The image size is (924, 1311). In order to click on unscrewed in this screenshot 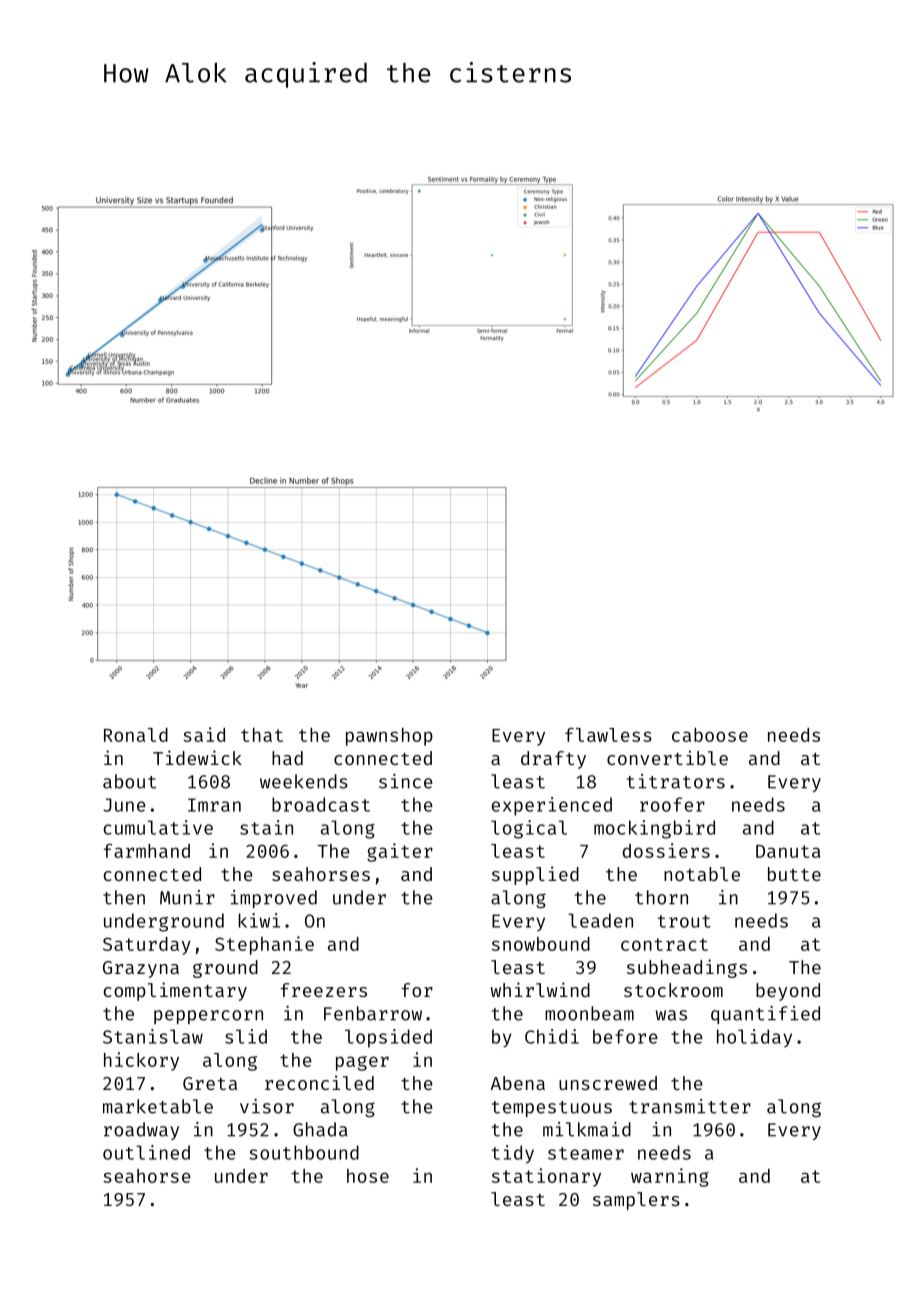, I will do `click(608, 1083)`.
